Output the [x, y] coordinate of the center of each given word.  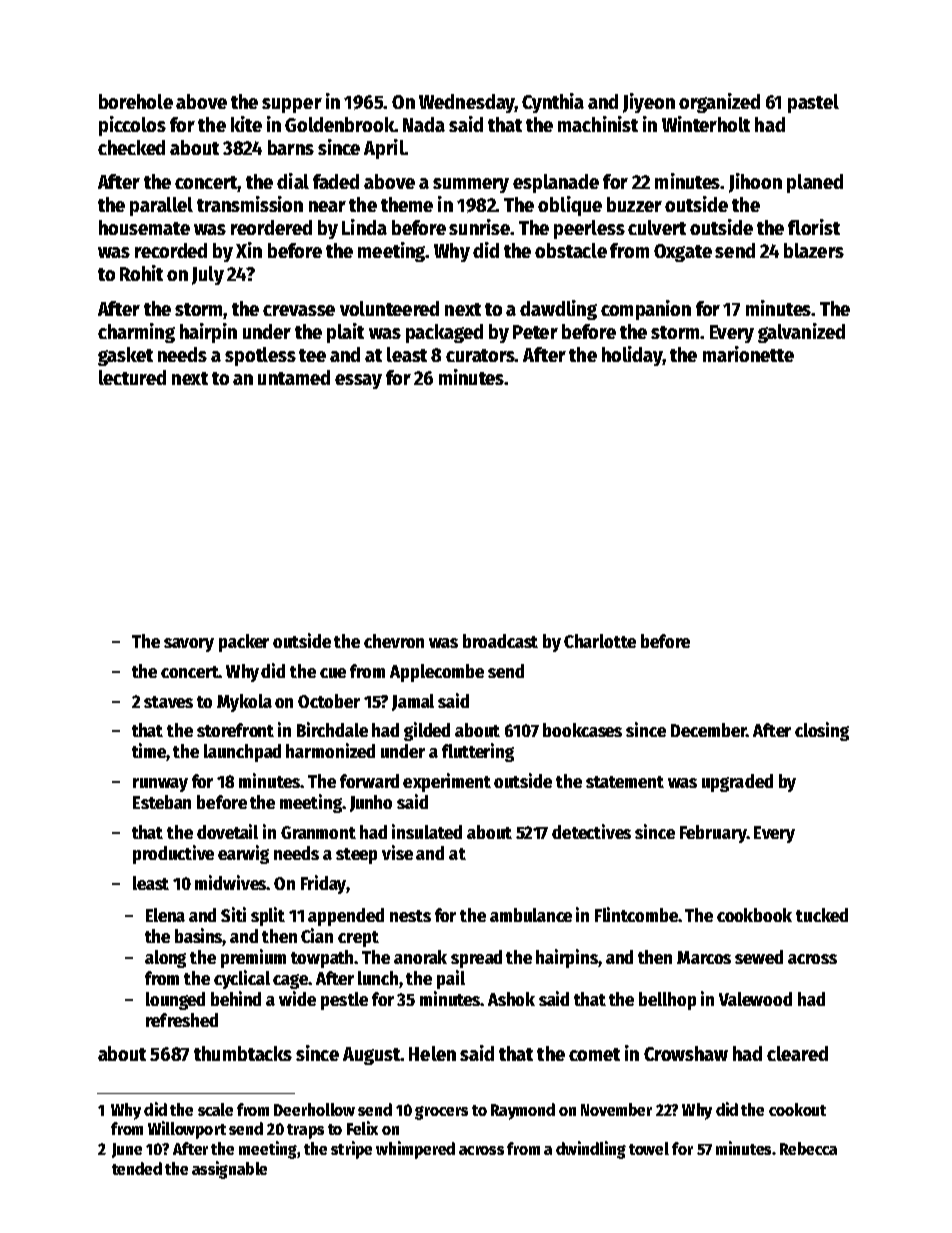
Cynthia [553, 103]
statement [625, 782]
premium [253, 958]
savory [189, 645]
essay [358, 381]
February [713, 834]
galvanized [801, 333]
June [127, 1150]
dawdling [558, 310]
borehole [136, 101]
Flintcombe [636, 914]
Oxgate [683, 253]
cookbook [754, 915]
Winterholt [706, 124]
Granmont [318, 832]
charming [136, 333]
